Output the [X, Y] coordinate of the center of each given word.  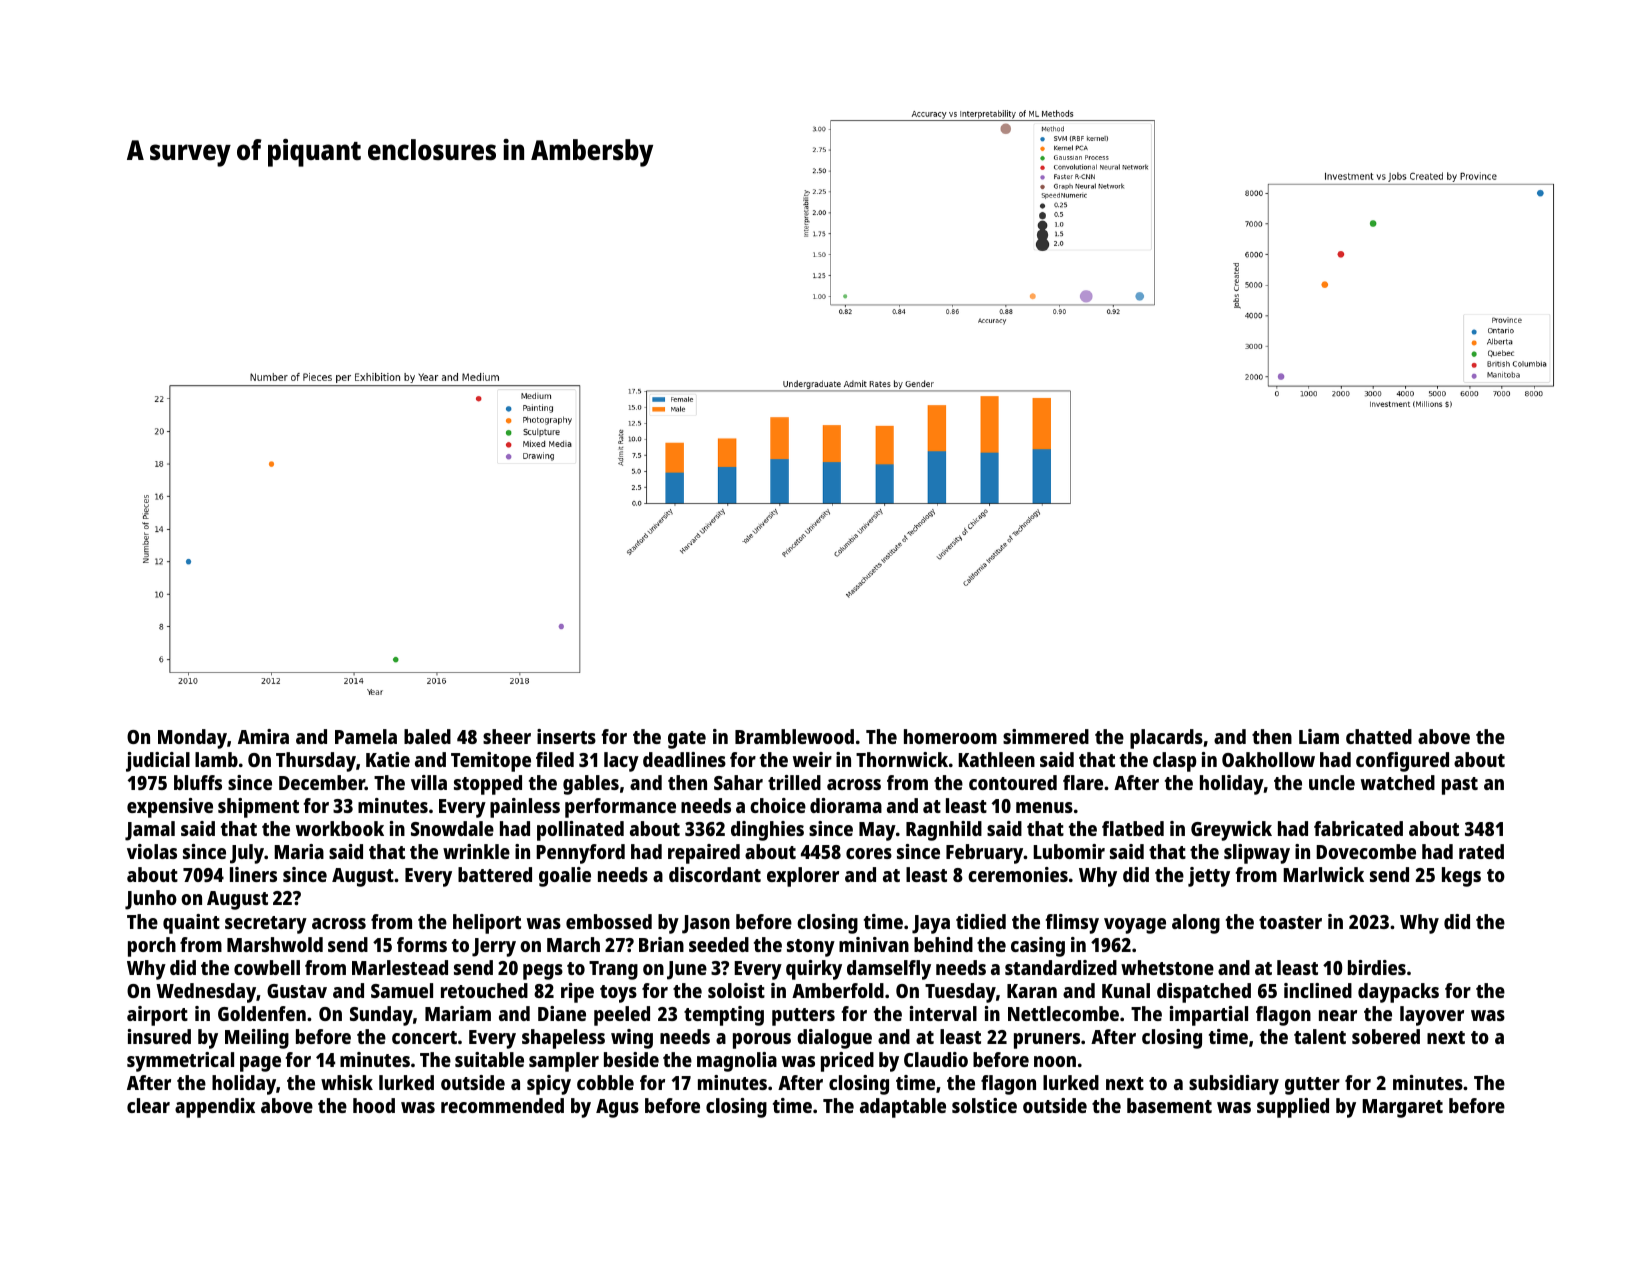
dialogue [834, 1039]
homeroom [950, 736]
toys [618, 994]
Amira [263, 736]
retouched [484, 990]
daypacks [1398, 993]
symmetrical [180, 1062]
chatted [1379, 736]
